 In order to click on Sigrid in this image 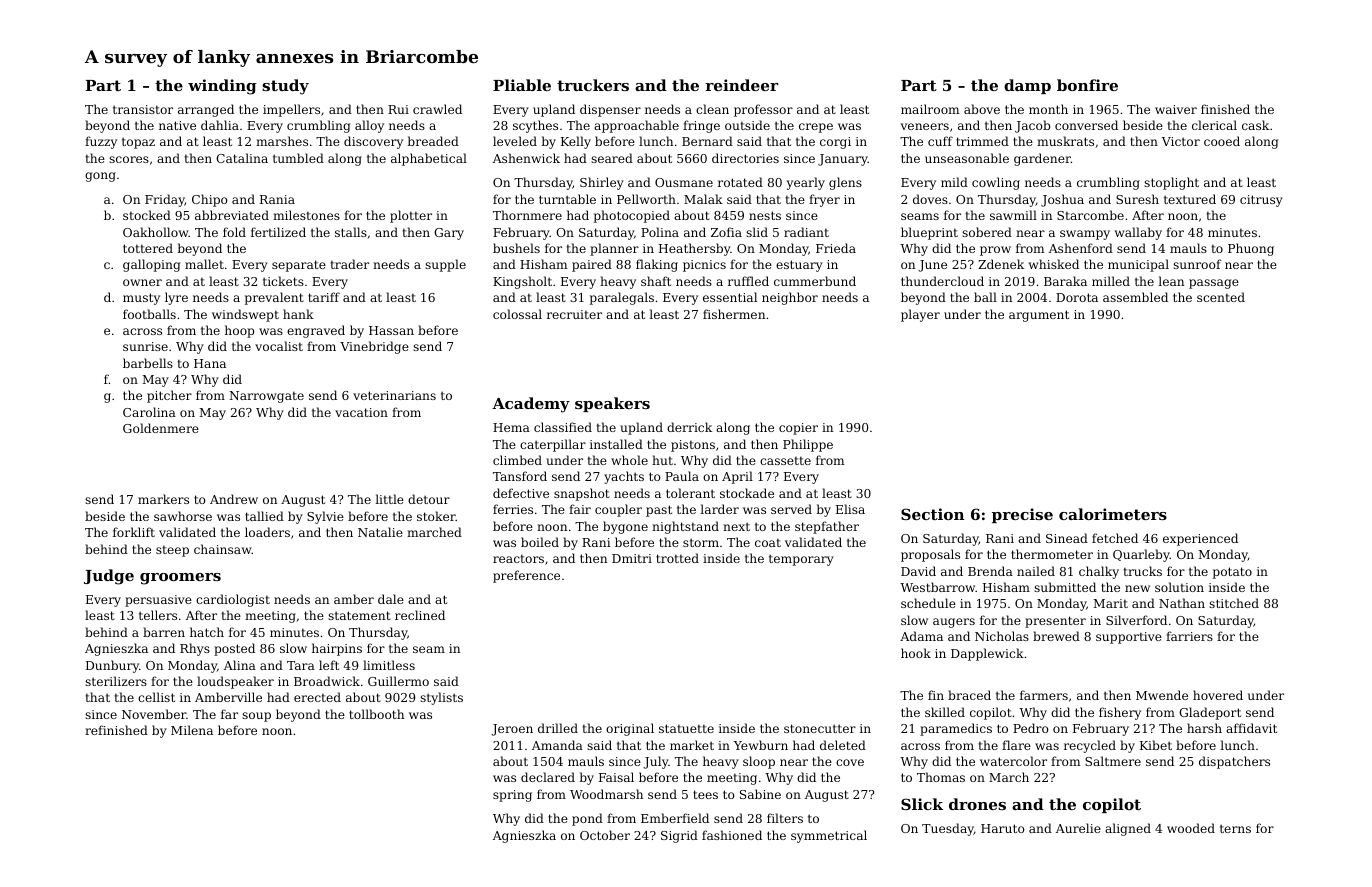, I will do `click(679, 836)`.
